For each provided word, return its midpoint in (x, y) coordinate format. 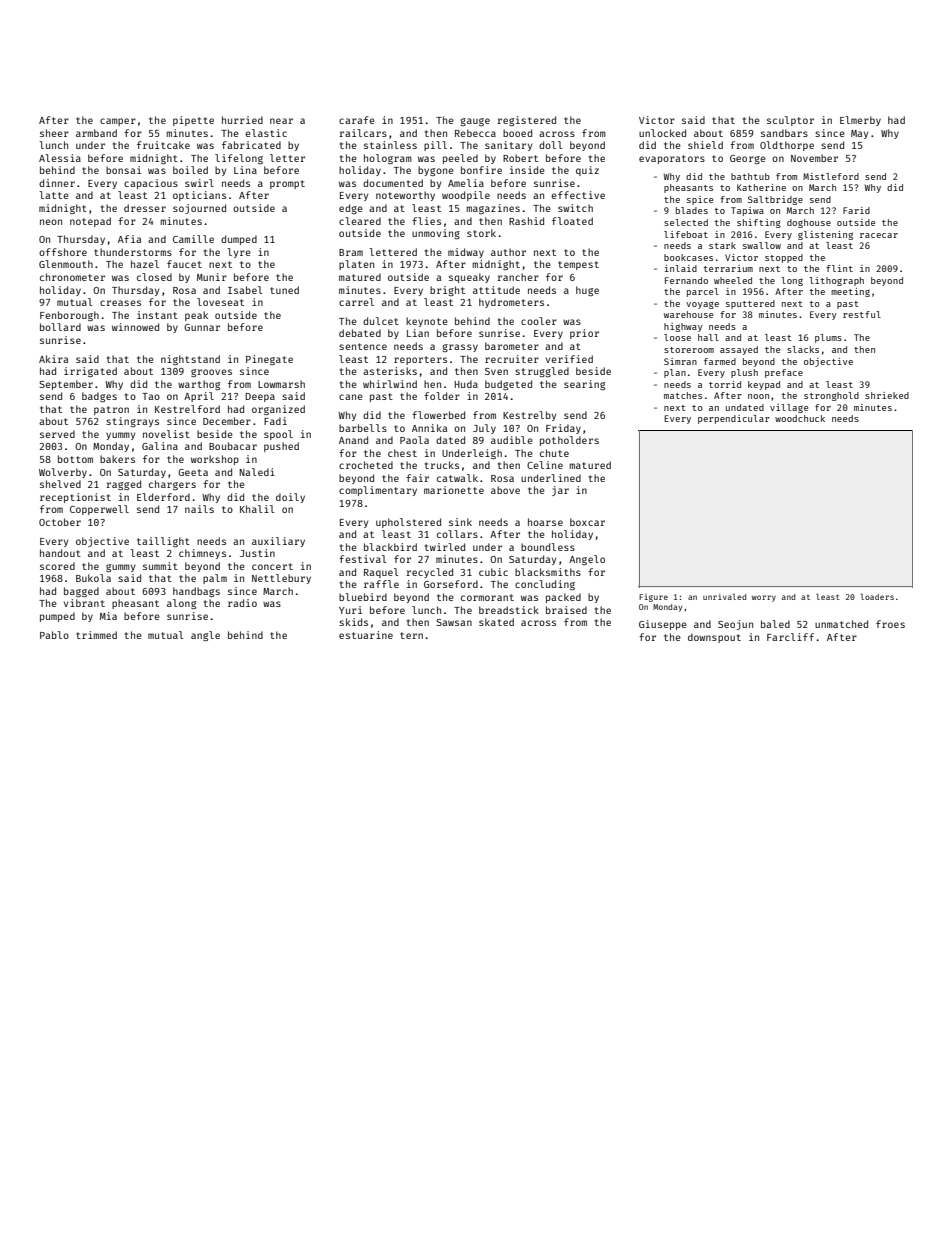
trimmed (96, 635)
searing (584, 385)
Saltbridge (775, 200)
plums (828, 338)
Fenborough (69, 316)
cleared (360, 221)
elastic (266, 133)
